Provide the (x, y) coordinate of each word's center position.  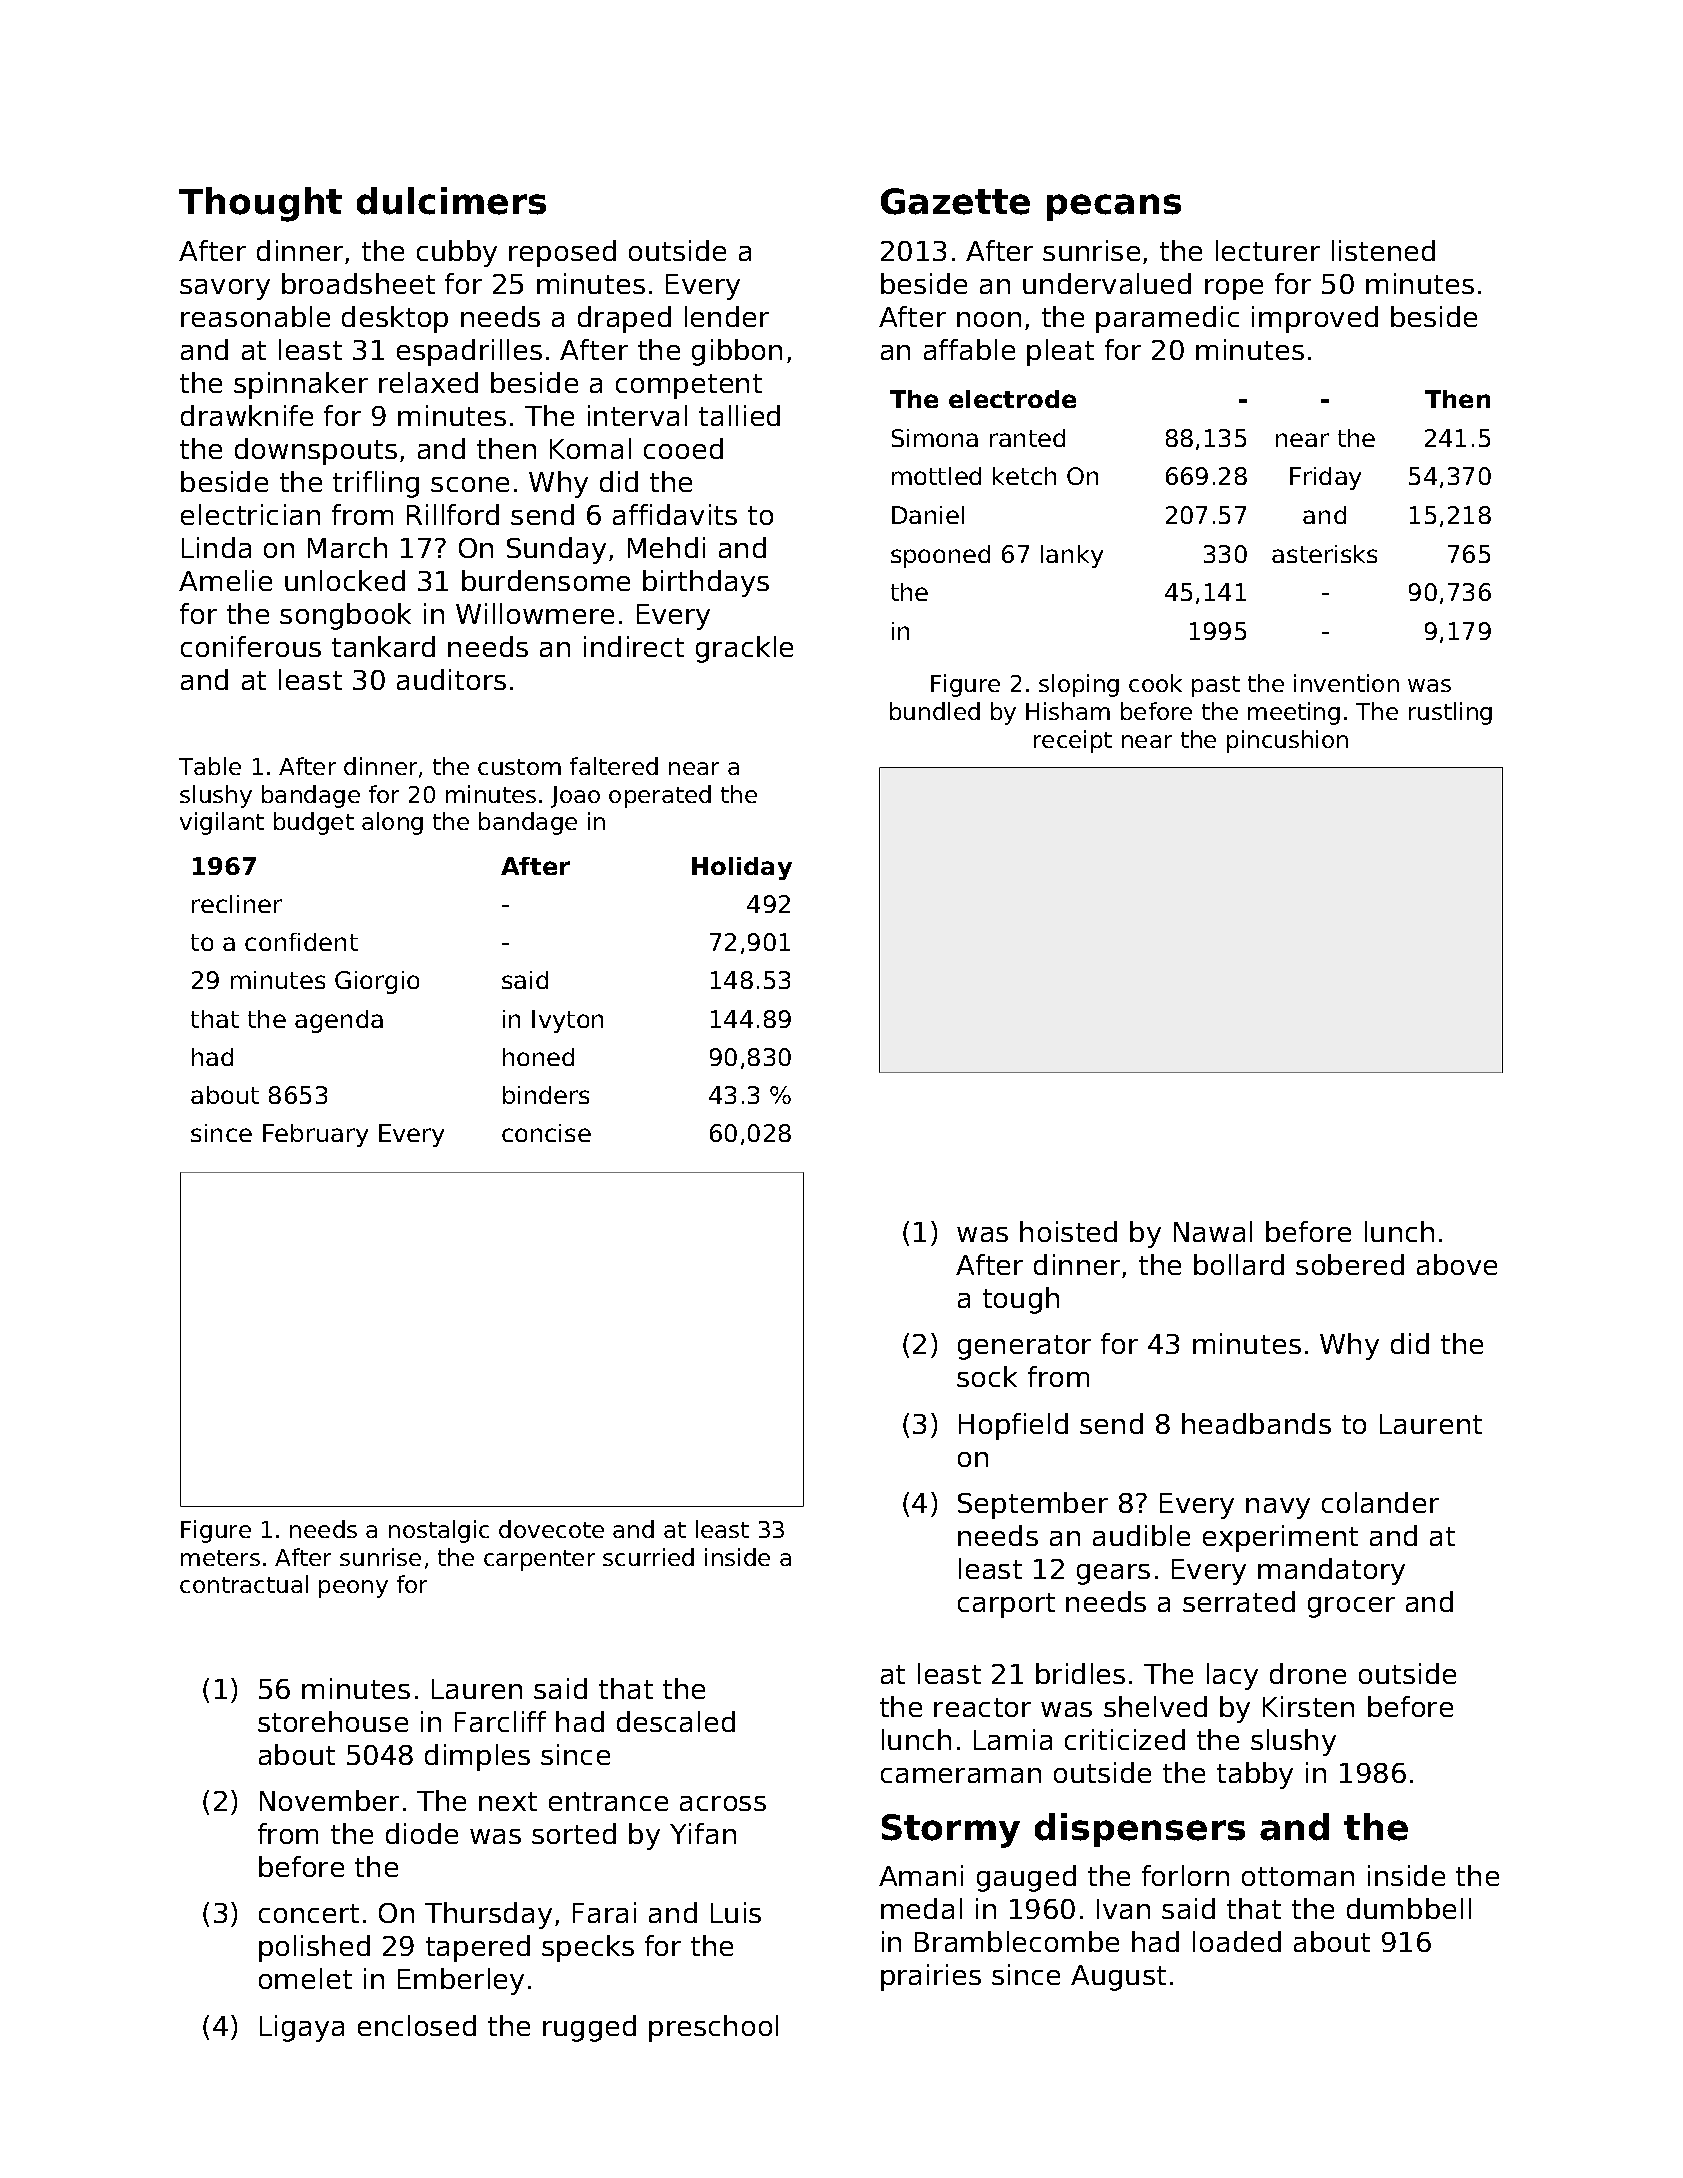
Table (210, 766)
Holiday (742, 868)
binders (546, 1095)
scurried (648, 1557)
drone (1308, 1673)
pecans (1114, 207)
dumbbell (1409, 1908)
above (1457, 1264)
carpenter (539, 1560)
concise (546, 1133)
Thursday (488, 1915)
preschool (713, 2028)
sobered (1350, 1264)
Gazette (955, 201)
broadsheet (358, 283)
